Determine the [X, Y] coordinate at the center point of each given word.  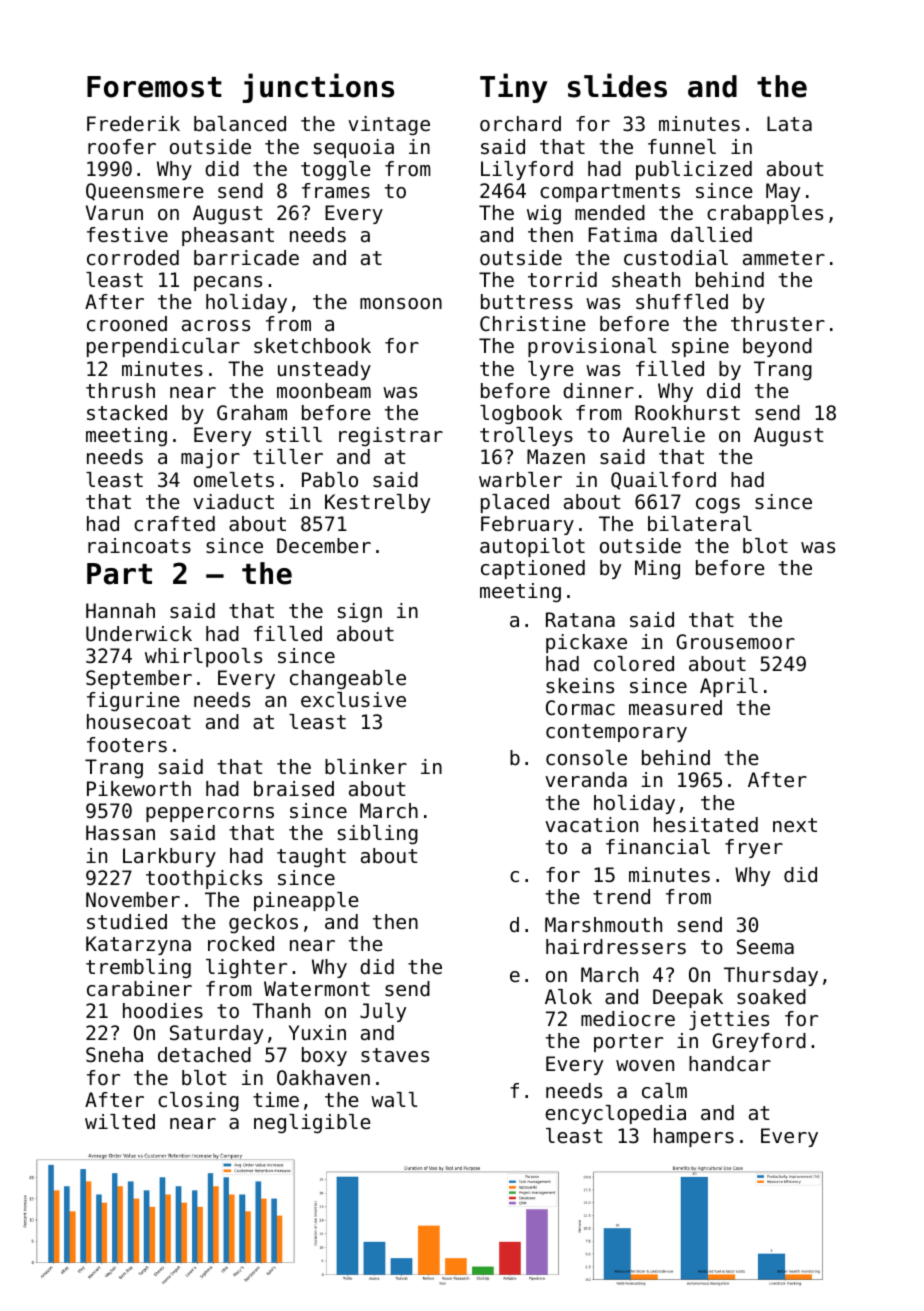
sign [360, 612]
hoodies [163, 1011]
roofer [122, 147]
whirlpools [203, 657]
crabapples [765, 214]
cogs [718, 505]
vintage [389, 125]
